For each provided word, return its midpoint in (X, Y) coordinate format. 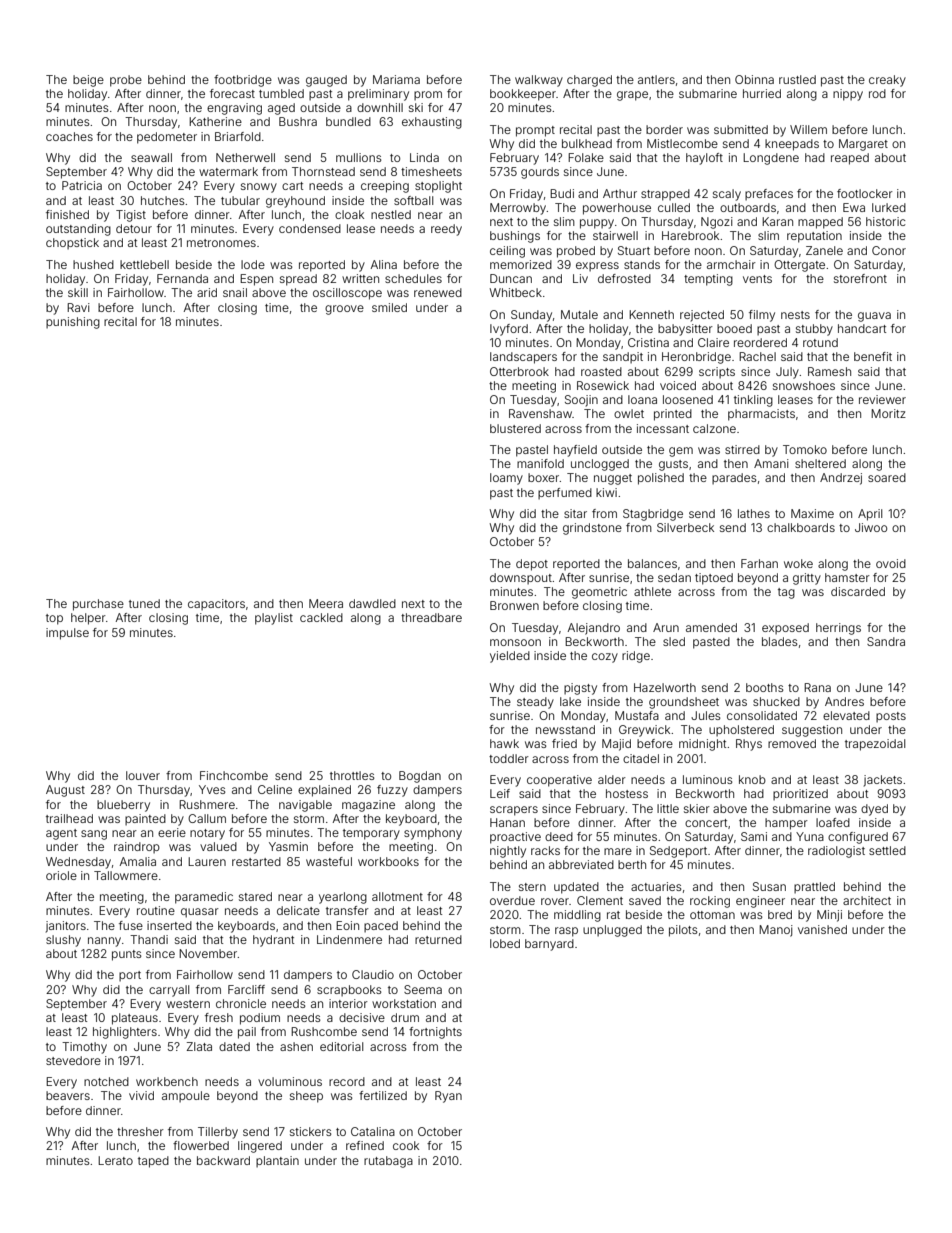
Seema (423, 989)
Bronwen (514, 605)
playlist (274, 619)
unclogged (600, 465)
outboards (748, 207)
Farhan (759, 563)
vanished (822, 929)
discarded (858, 591)
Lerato (115, 1160)
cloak (349, 214)
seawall (151, 157)
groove (344, 310)
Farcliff (246, 989)
